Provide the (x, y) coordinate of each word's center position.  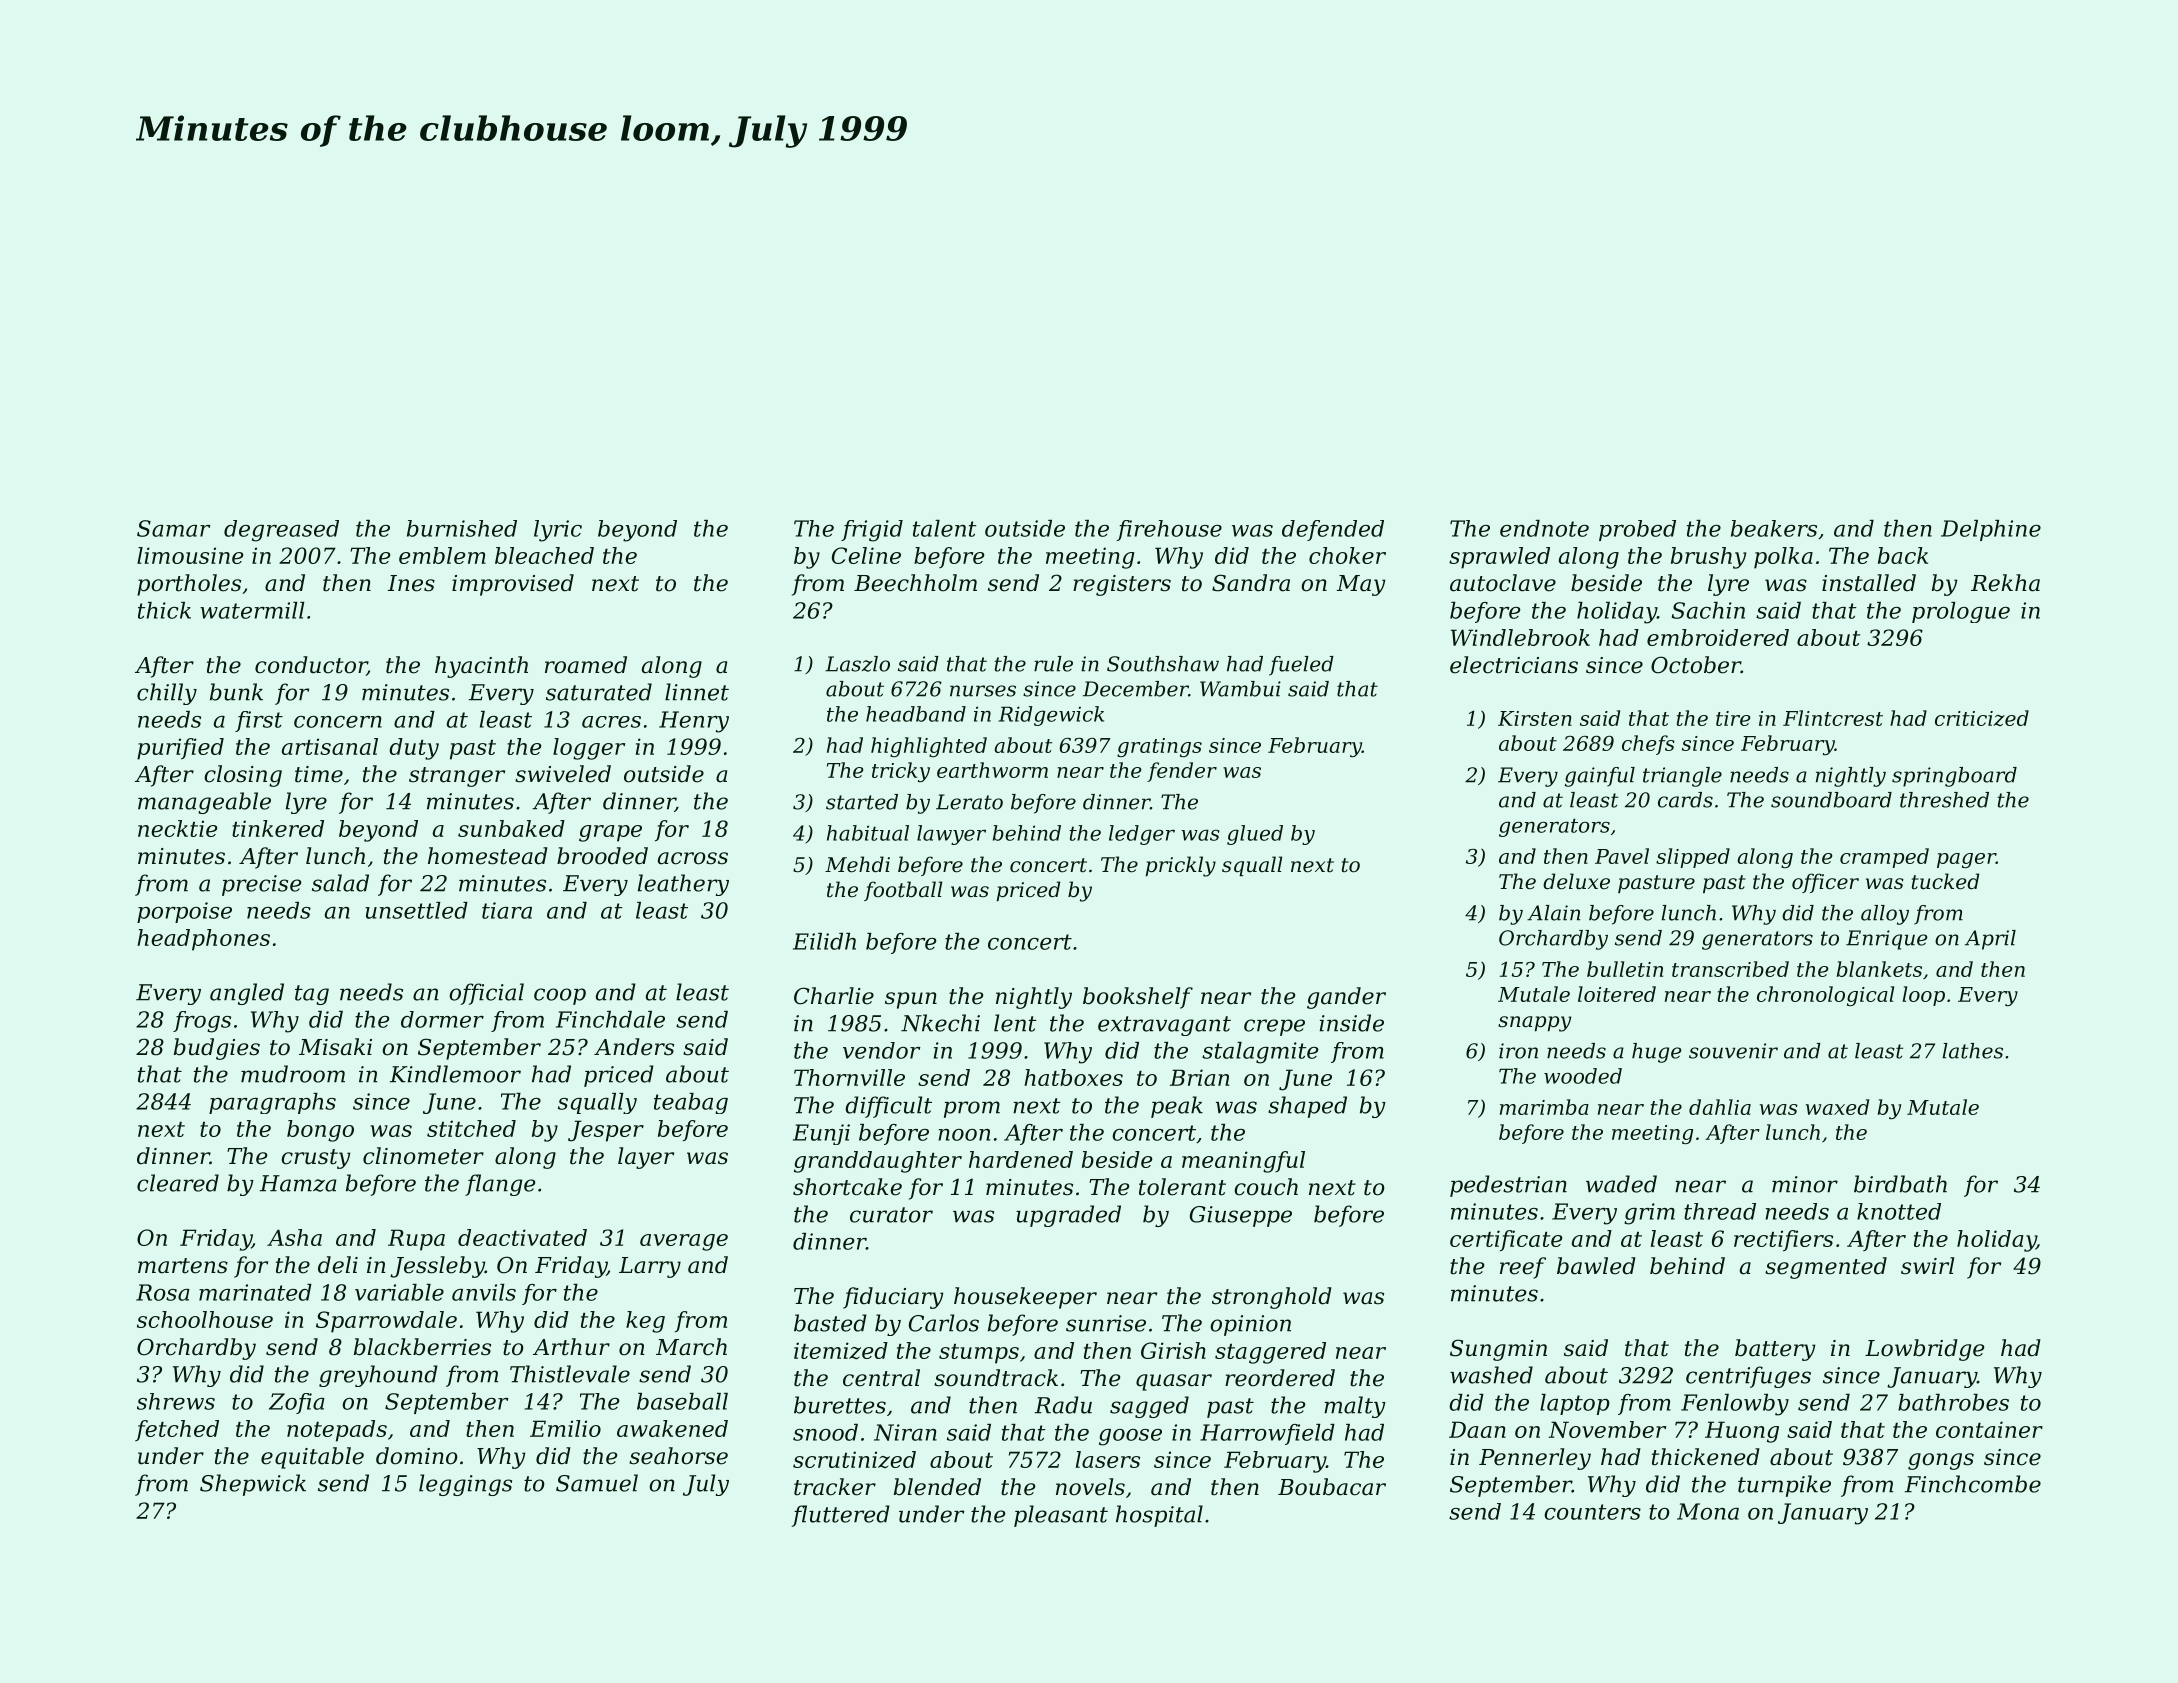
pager (1966, 860)
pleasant (1061, 1516)
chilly (167, 694)
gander (1346, 998)
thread (1720, 1211)
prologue (1961, 612)
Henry (694, 722)
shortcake (847, 1187)
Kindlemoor (455, 1074)
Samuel (597, 1483)
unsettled (416, 910)
